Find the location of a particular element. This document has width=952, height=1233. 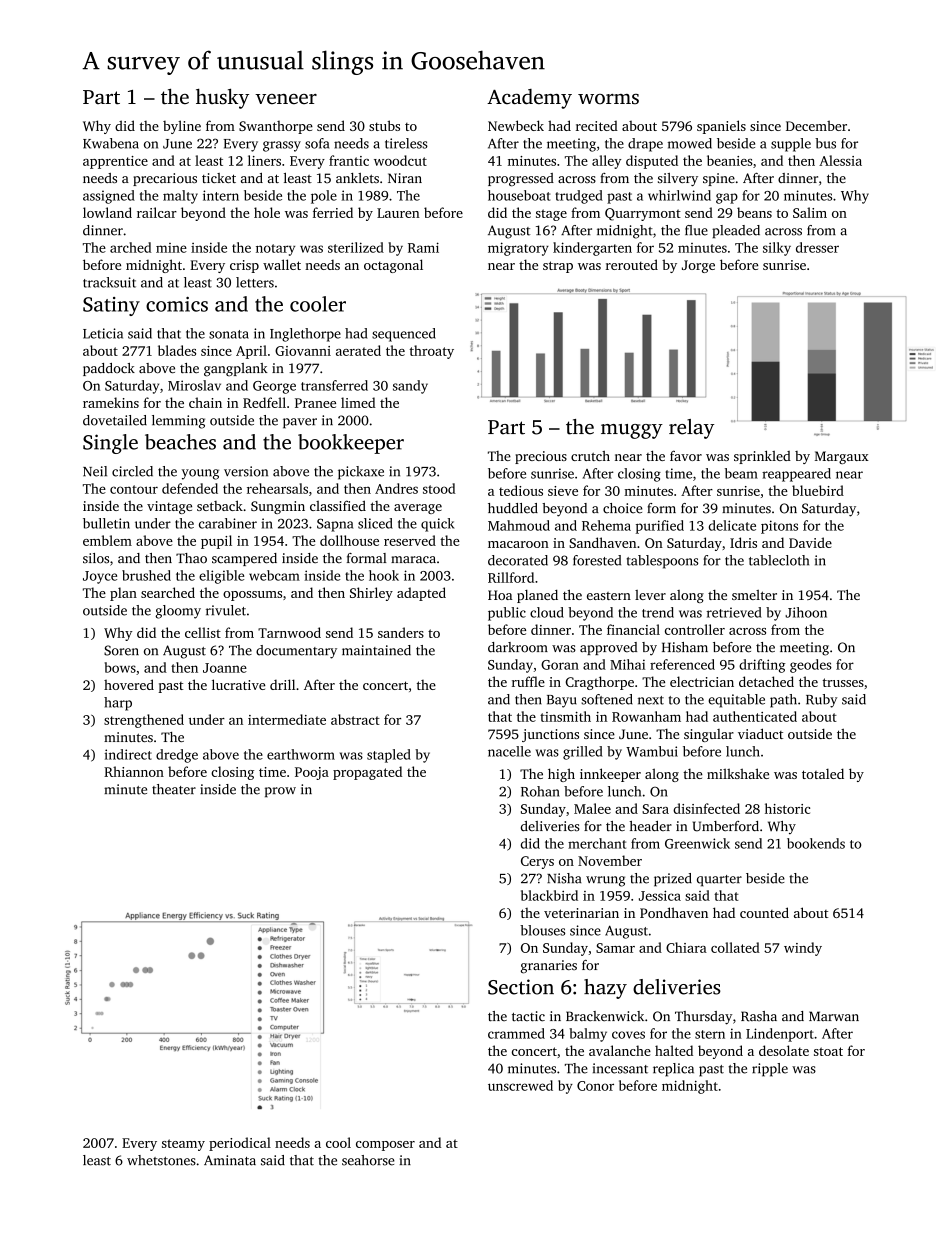

periodical is located at coordinates (240, 1144).
